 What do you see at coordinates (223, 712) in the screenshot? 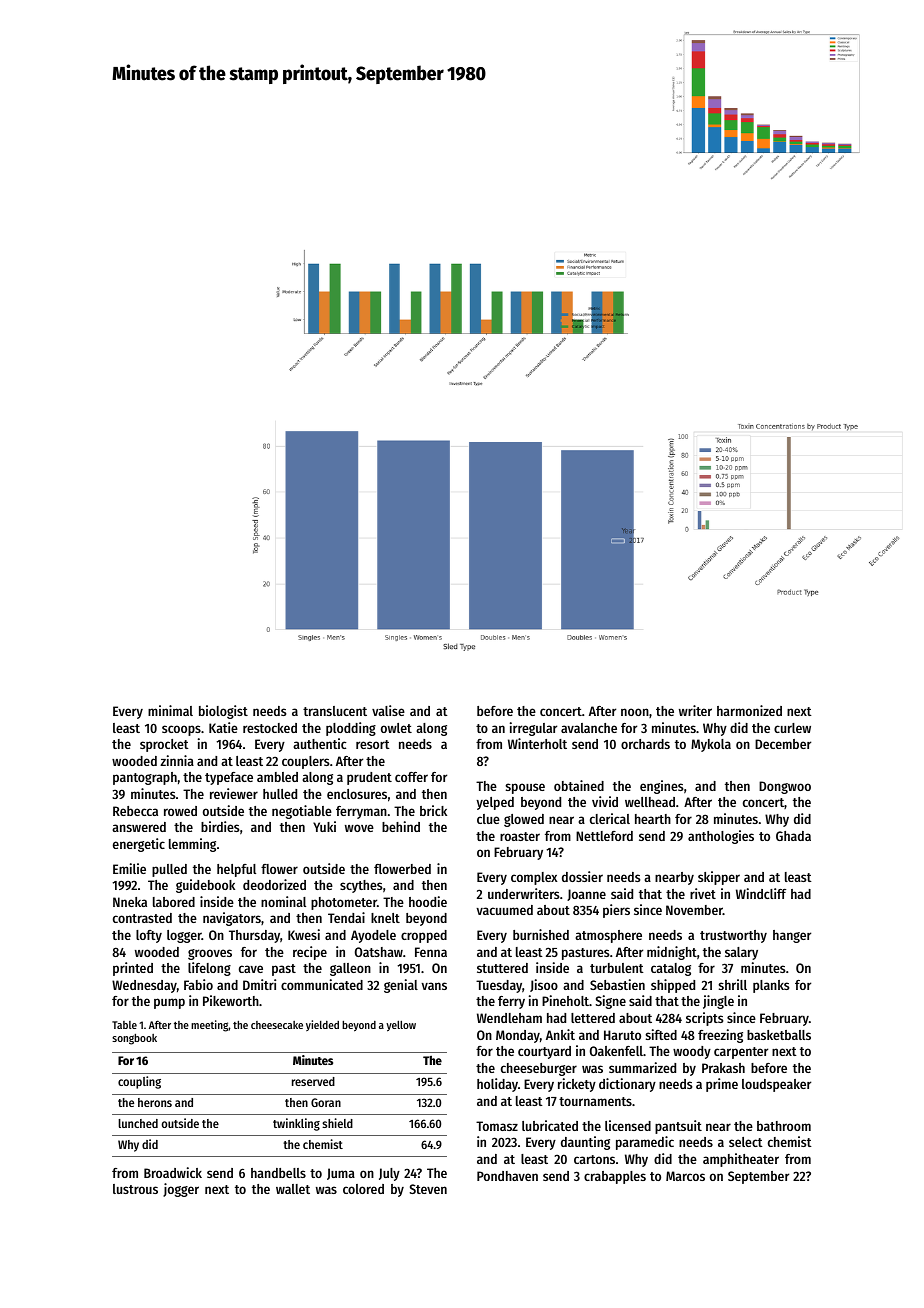
I see `biologist` at bounding box center [223, 712].
